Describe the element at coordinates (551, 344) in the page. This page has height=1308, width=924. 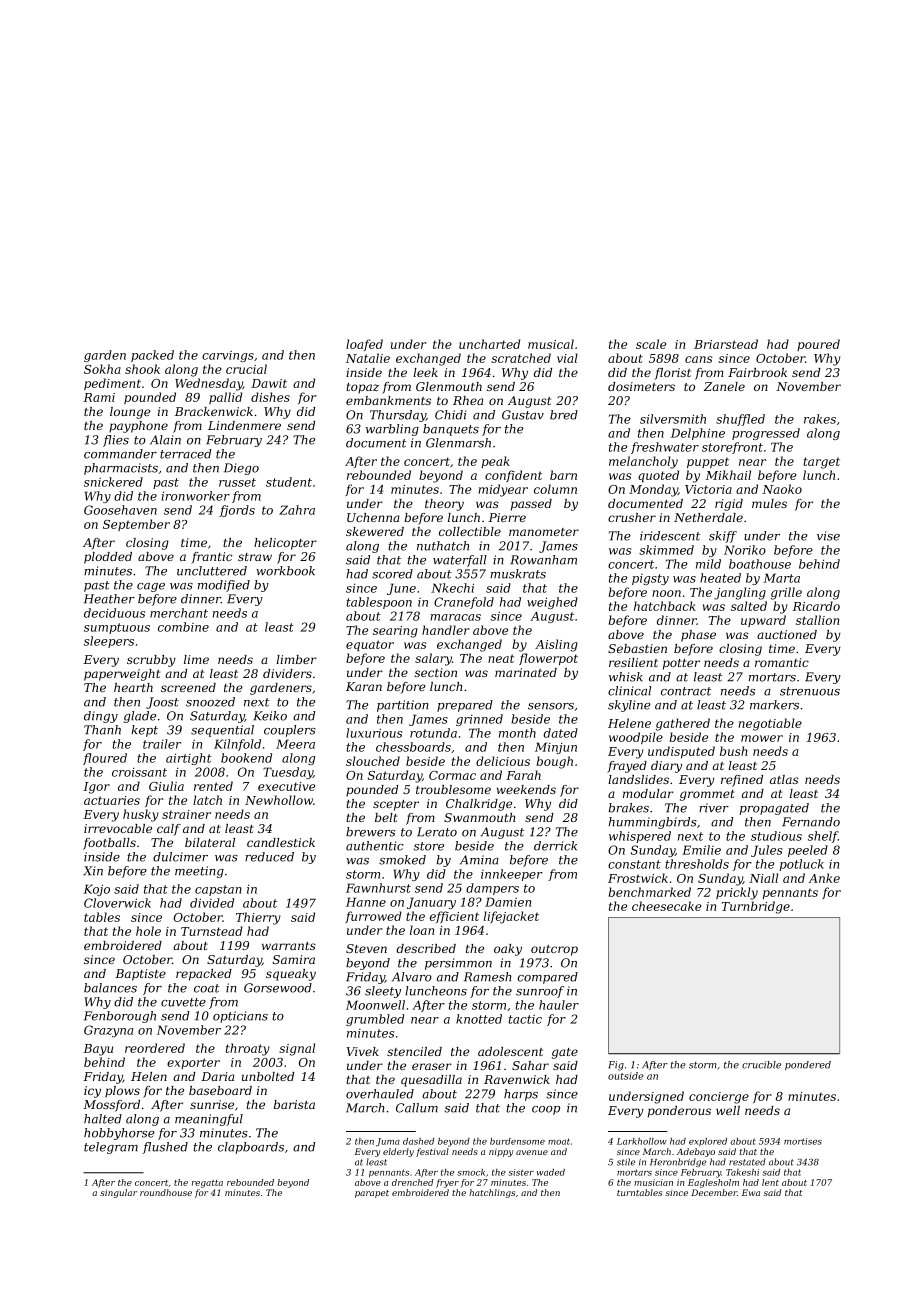
I see `musical` at that location.
